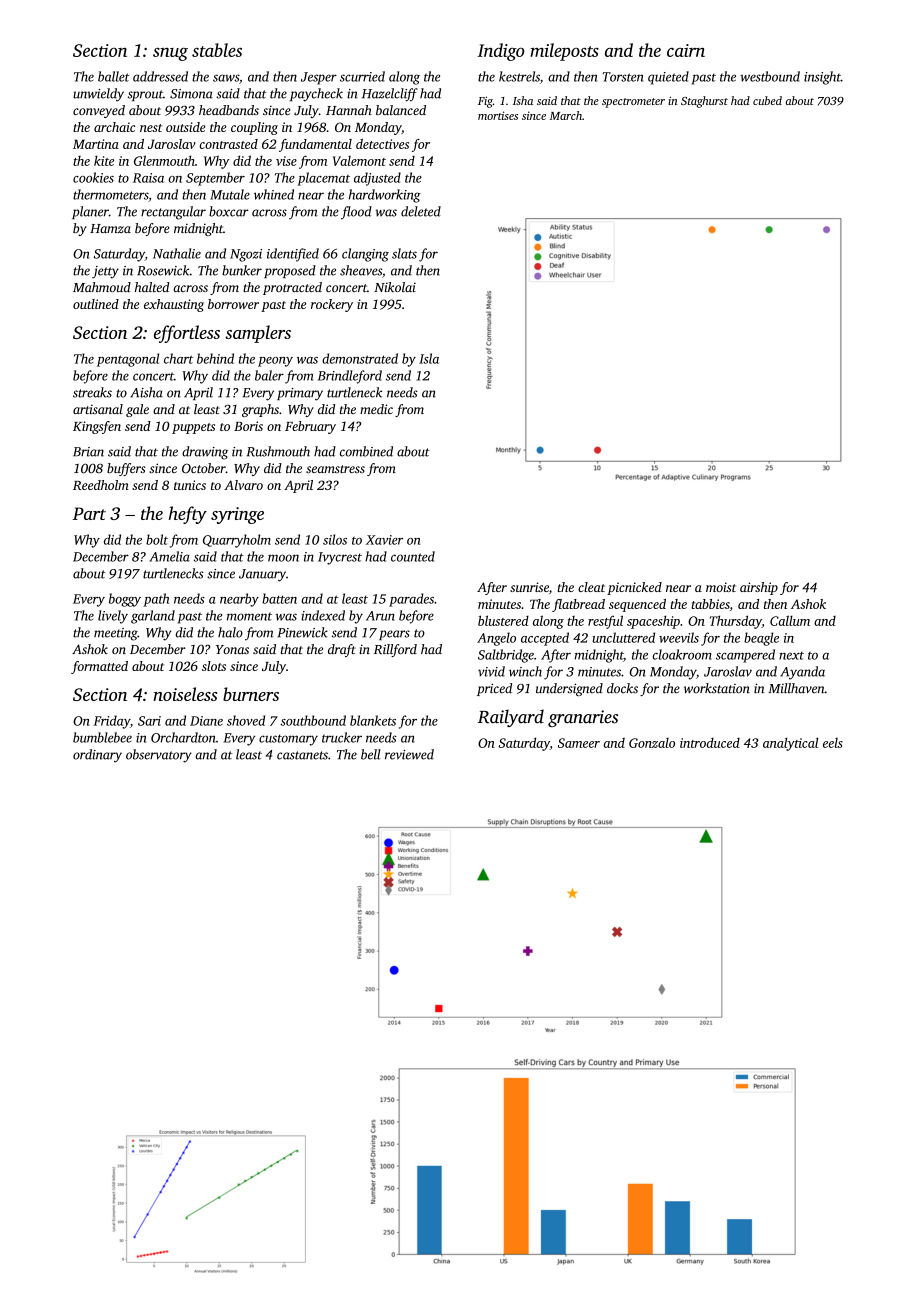 This page has height=1308, width=924. I want to click on saws, so click(226, 78).
